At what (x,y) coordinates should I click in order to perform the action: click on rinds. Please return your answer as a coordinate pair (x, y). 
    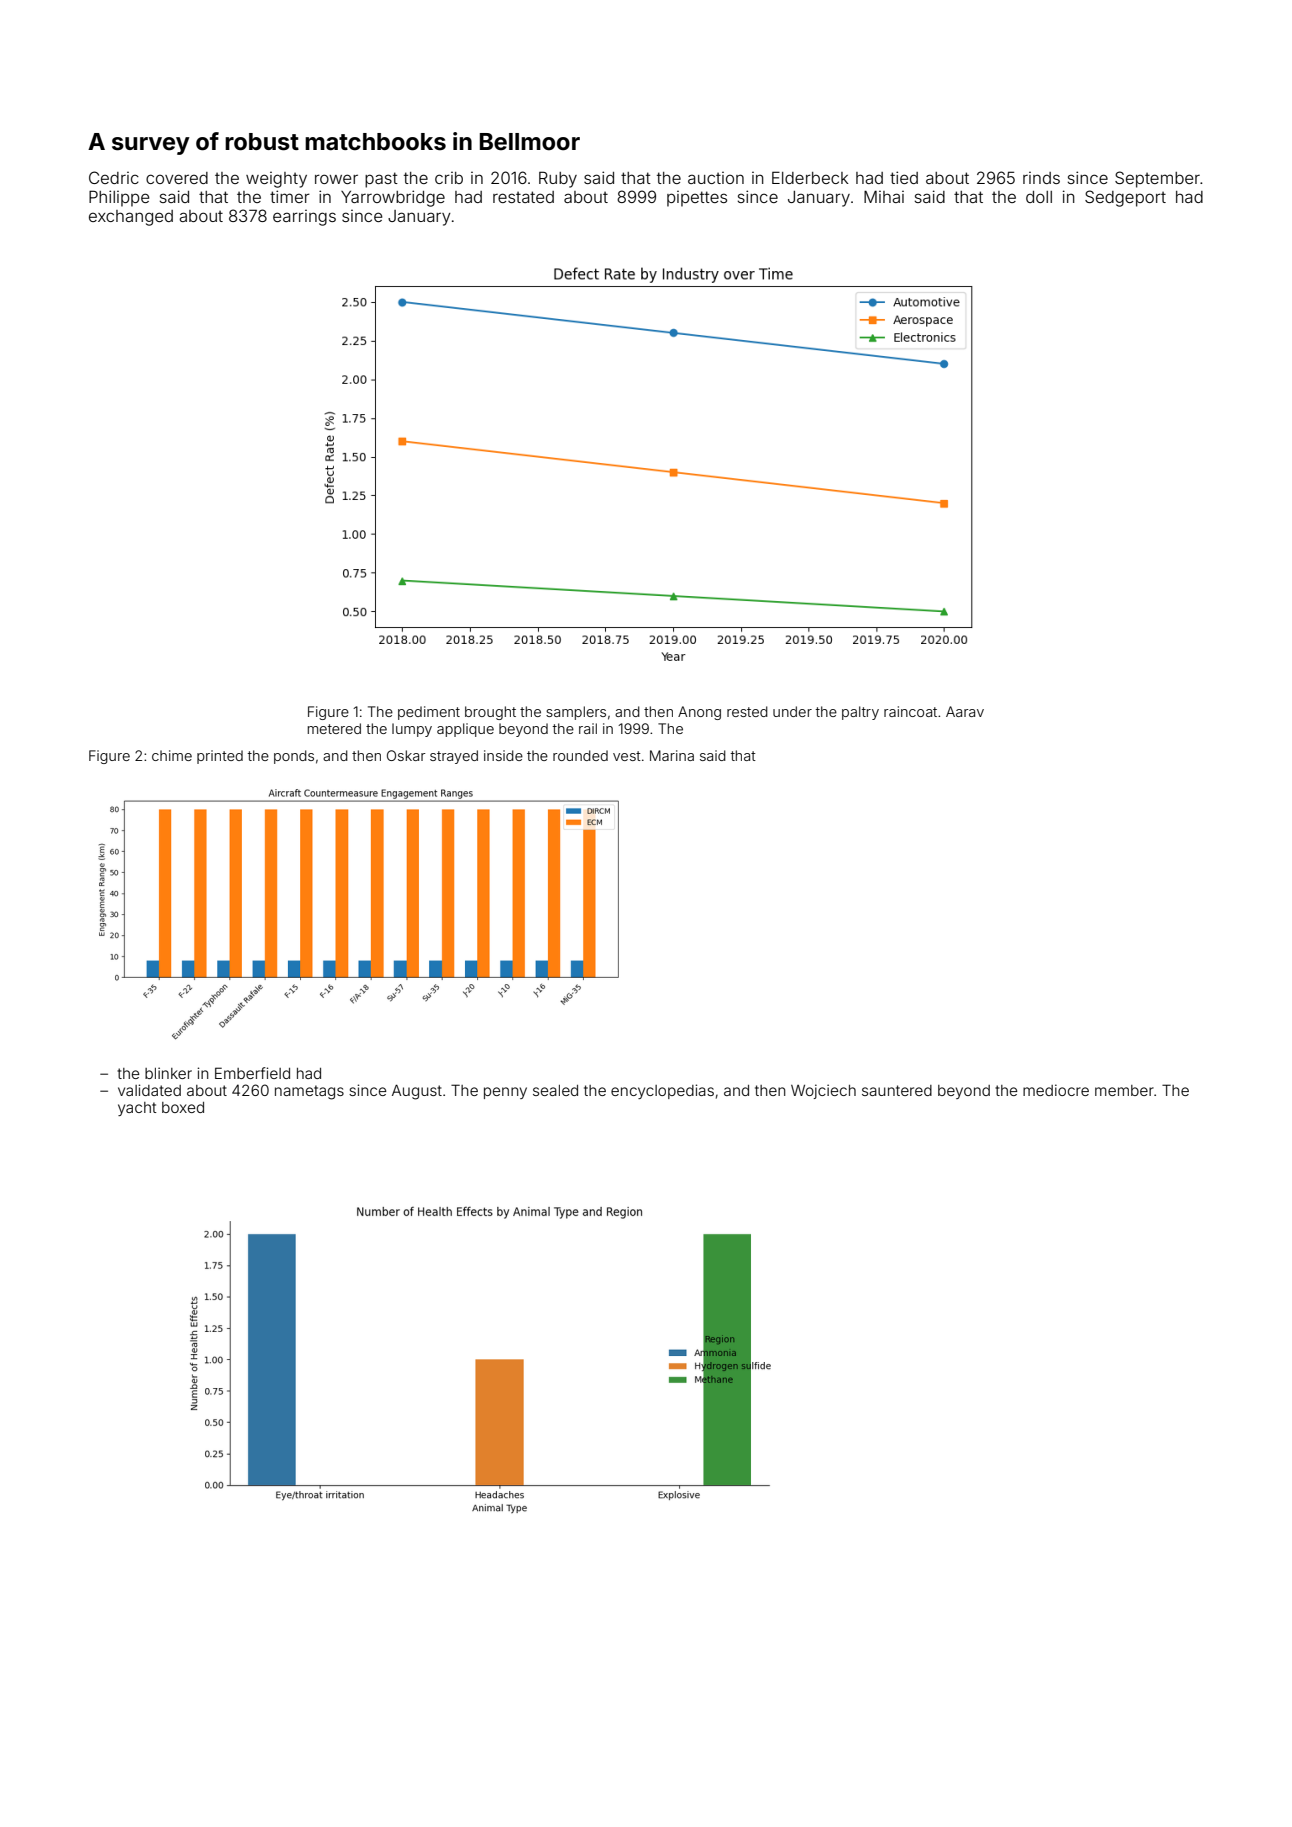
    Looking at the image, I should click on (1041, 178).
